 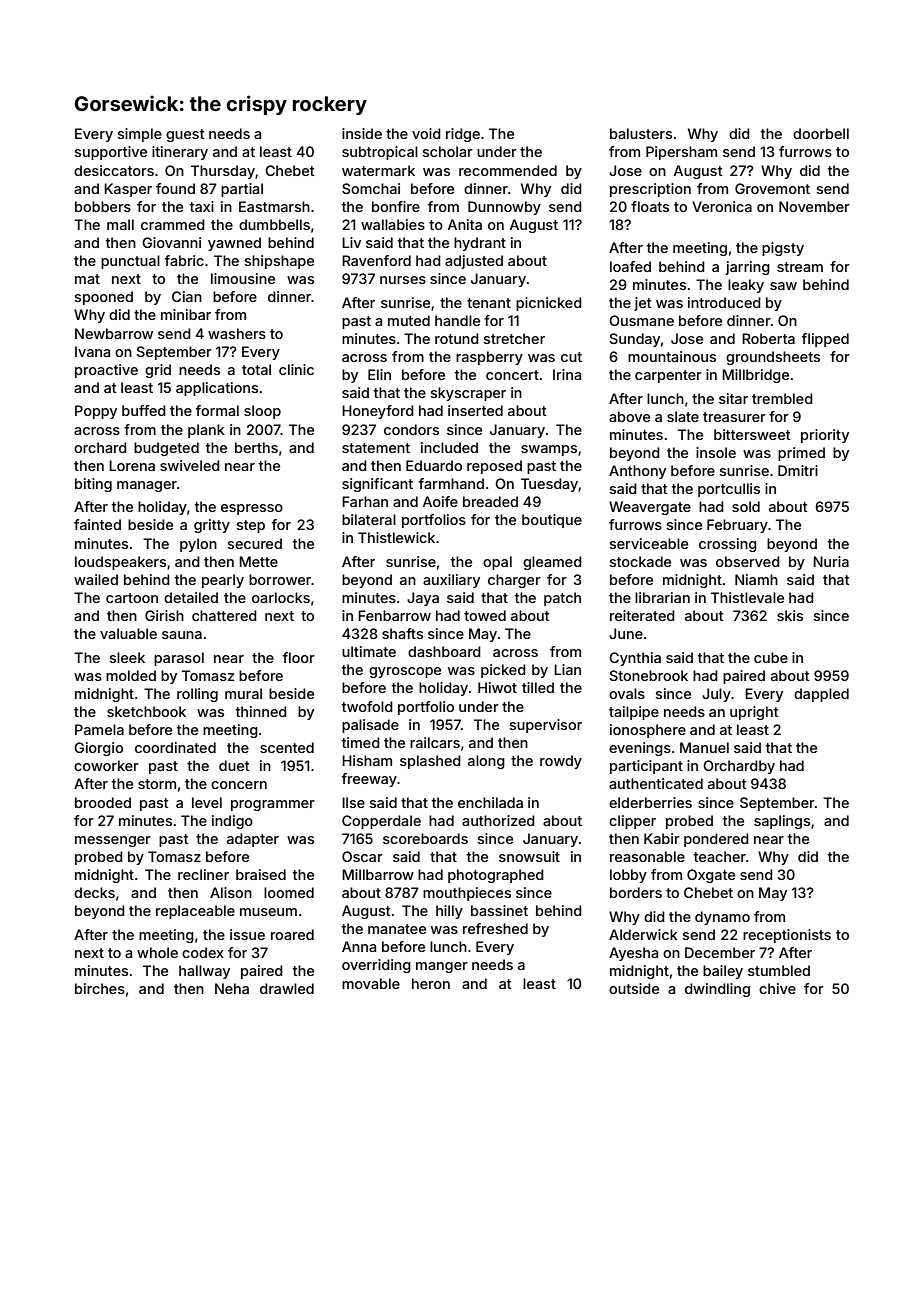 I want to click on muted, so click(x=409, y=320).
